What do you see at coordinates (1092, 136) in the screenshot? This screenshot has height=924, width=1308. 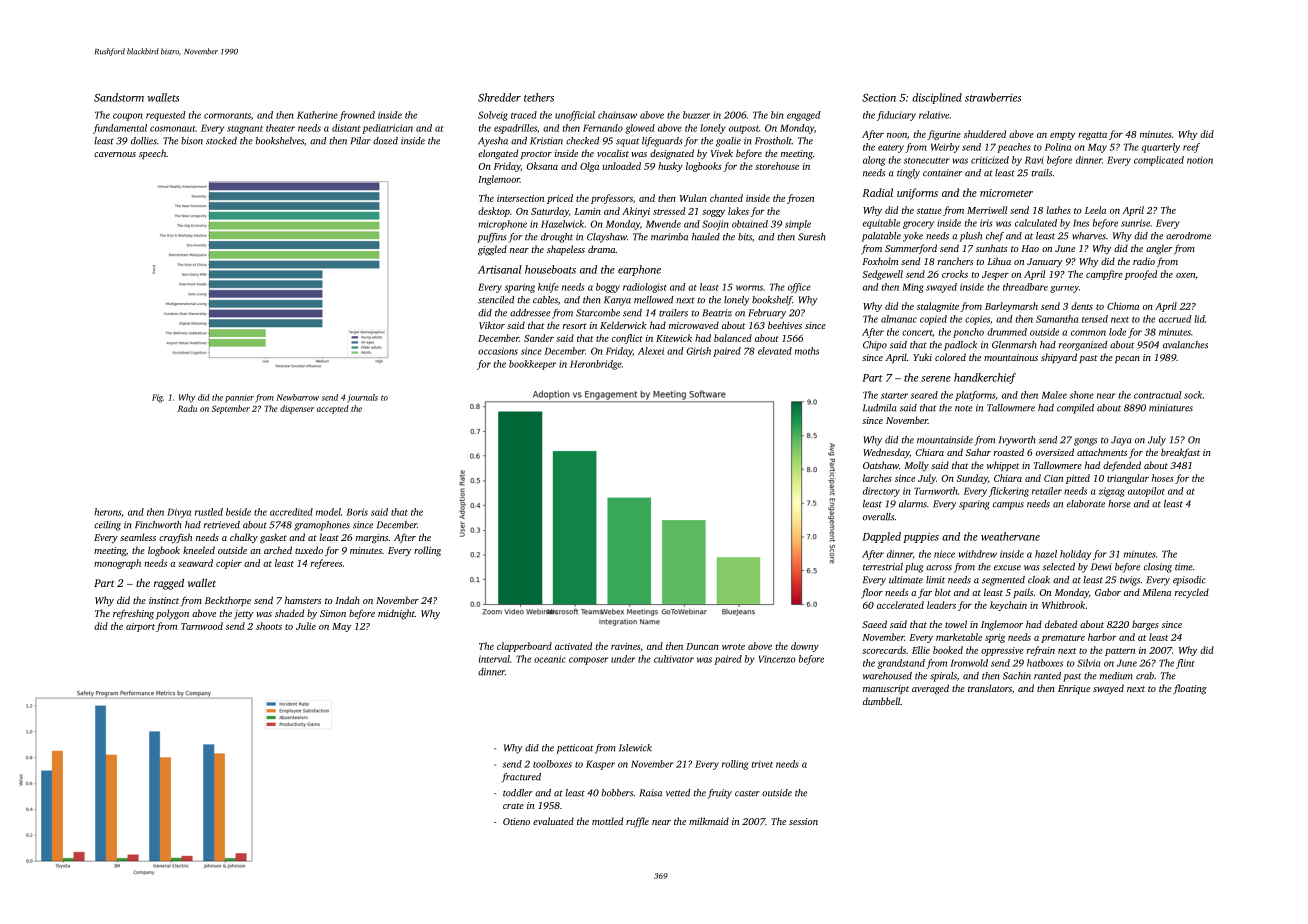 I see `regatta` at bounding box center [1092, 136].
